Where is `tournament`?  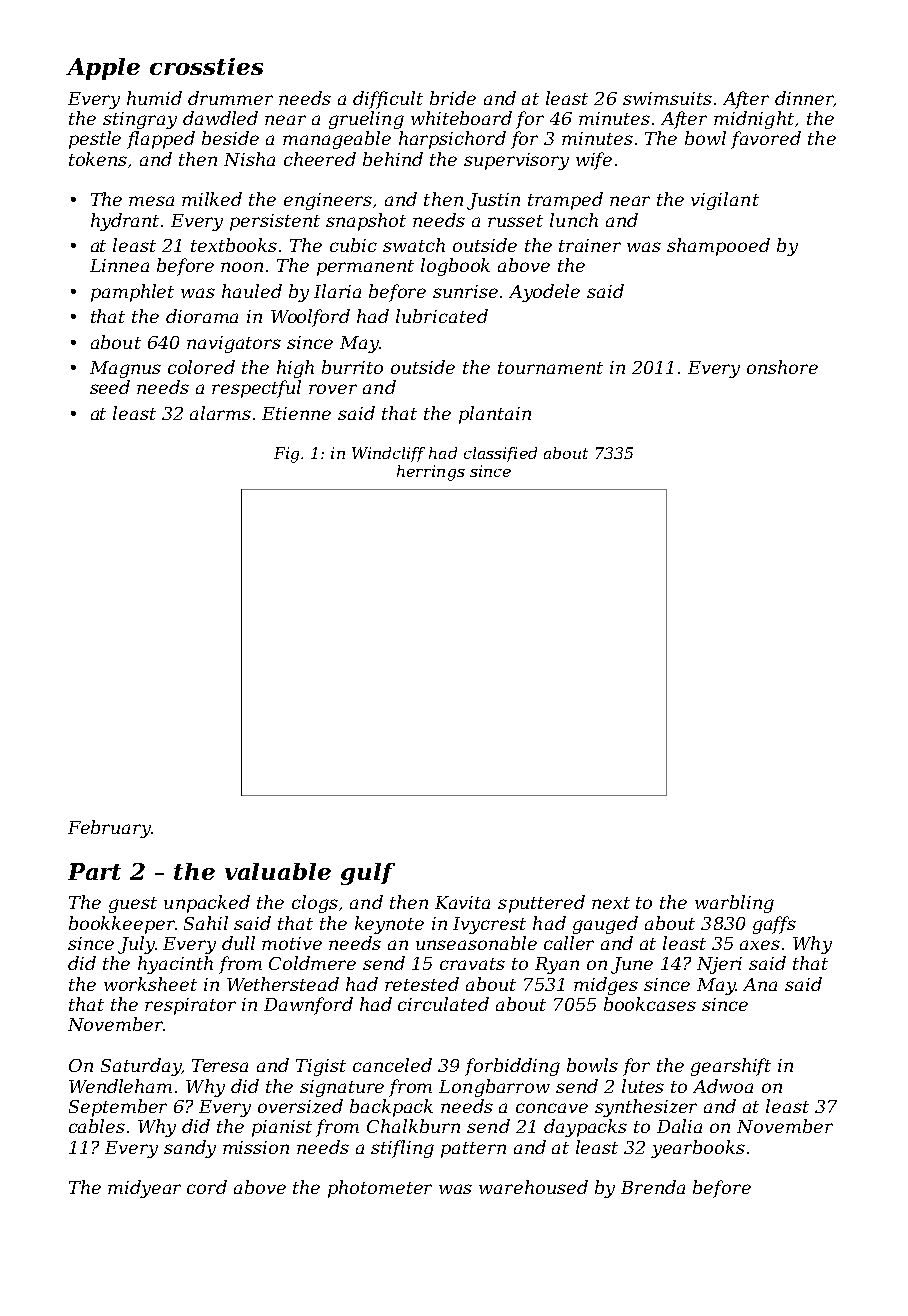 tournament is located at coordinates (550, 368).
